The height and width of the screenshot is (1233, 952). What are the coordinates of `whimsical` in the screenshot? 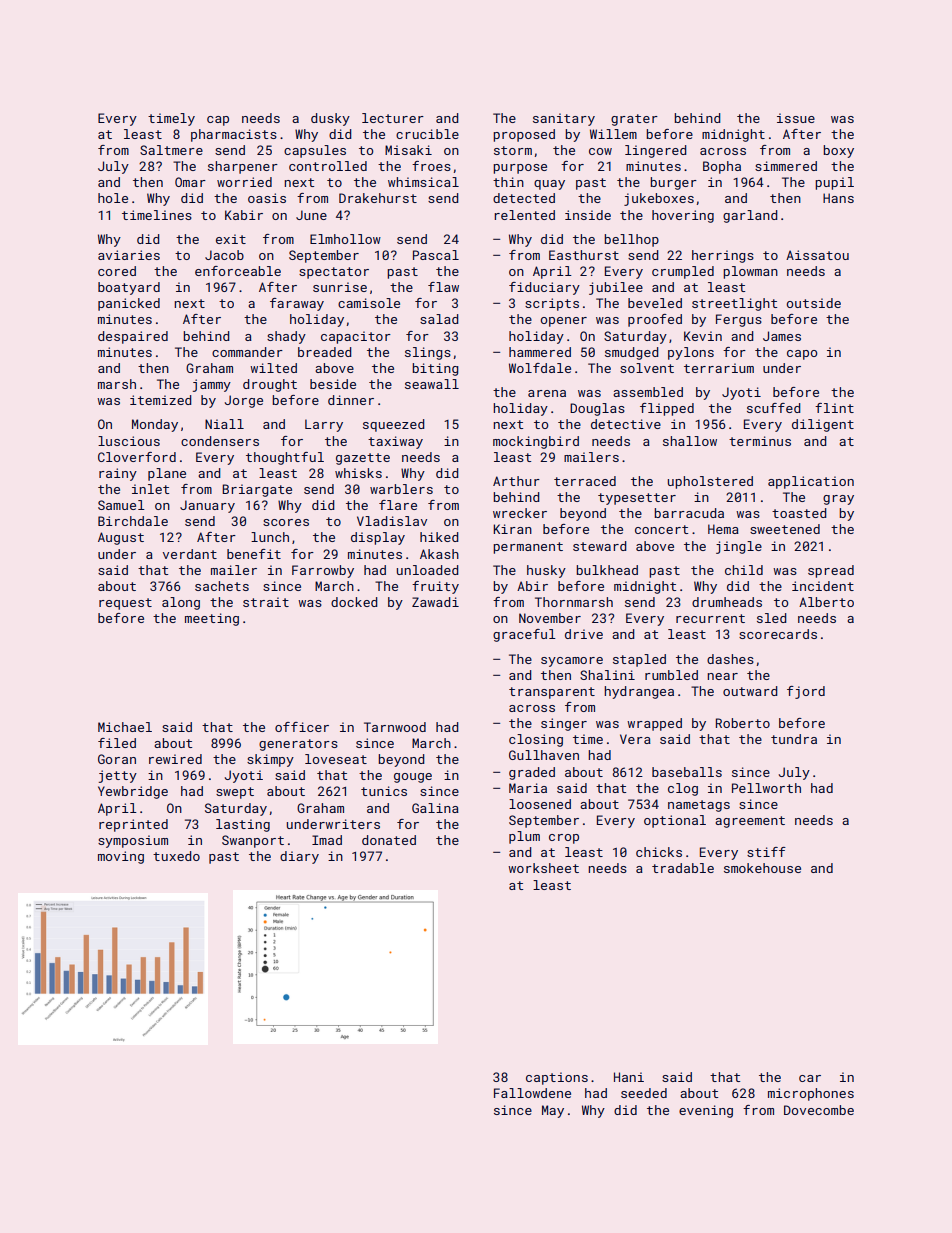 It's located at (423, 182).
